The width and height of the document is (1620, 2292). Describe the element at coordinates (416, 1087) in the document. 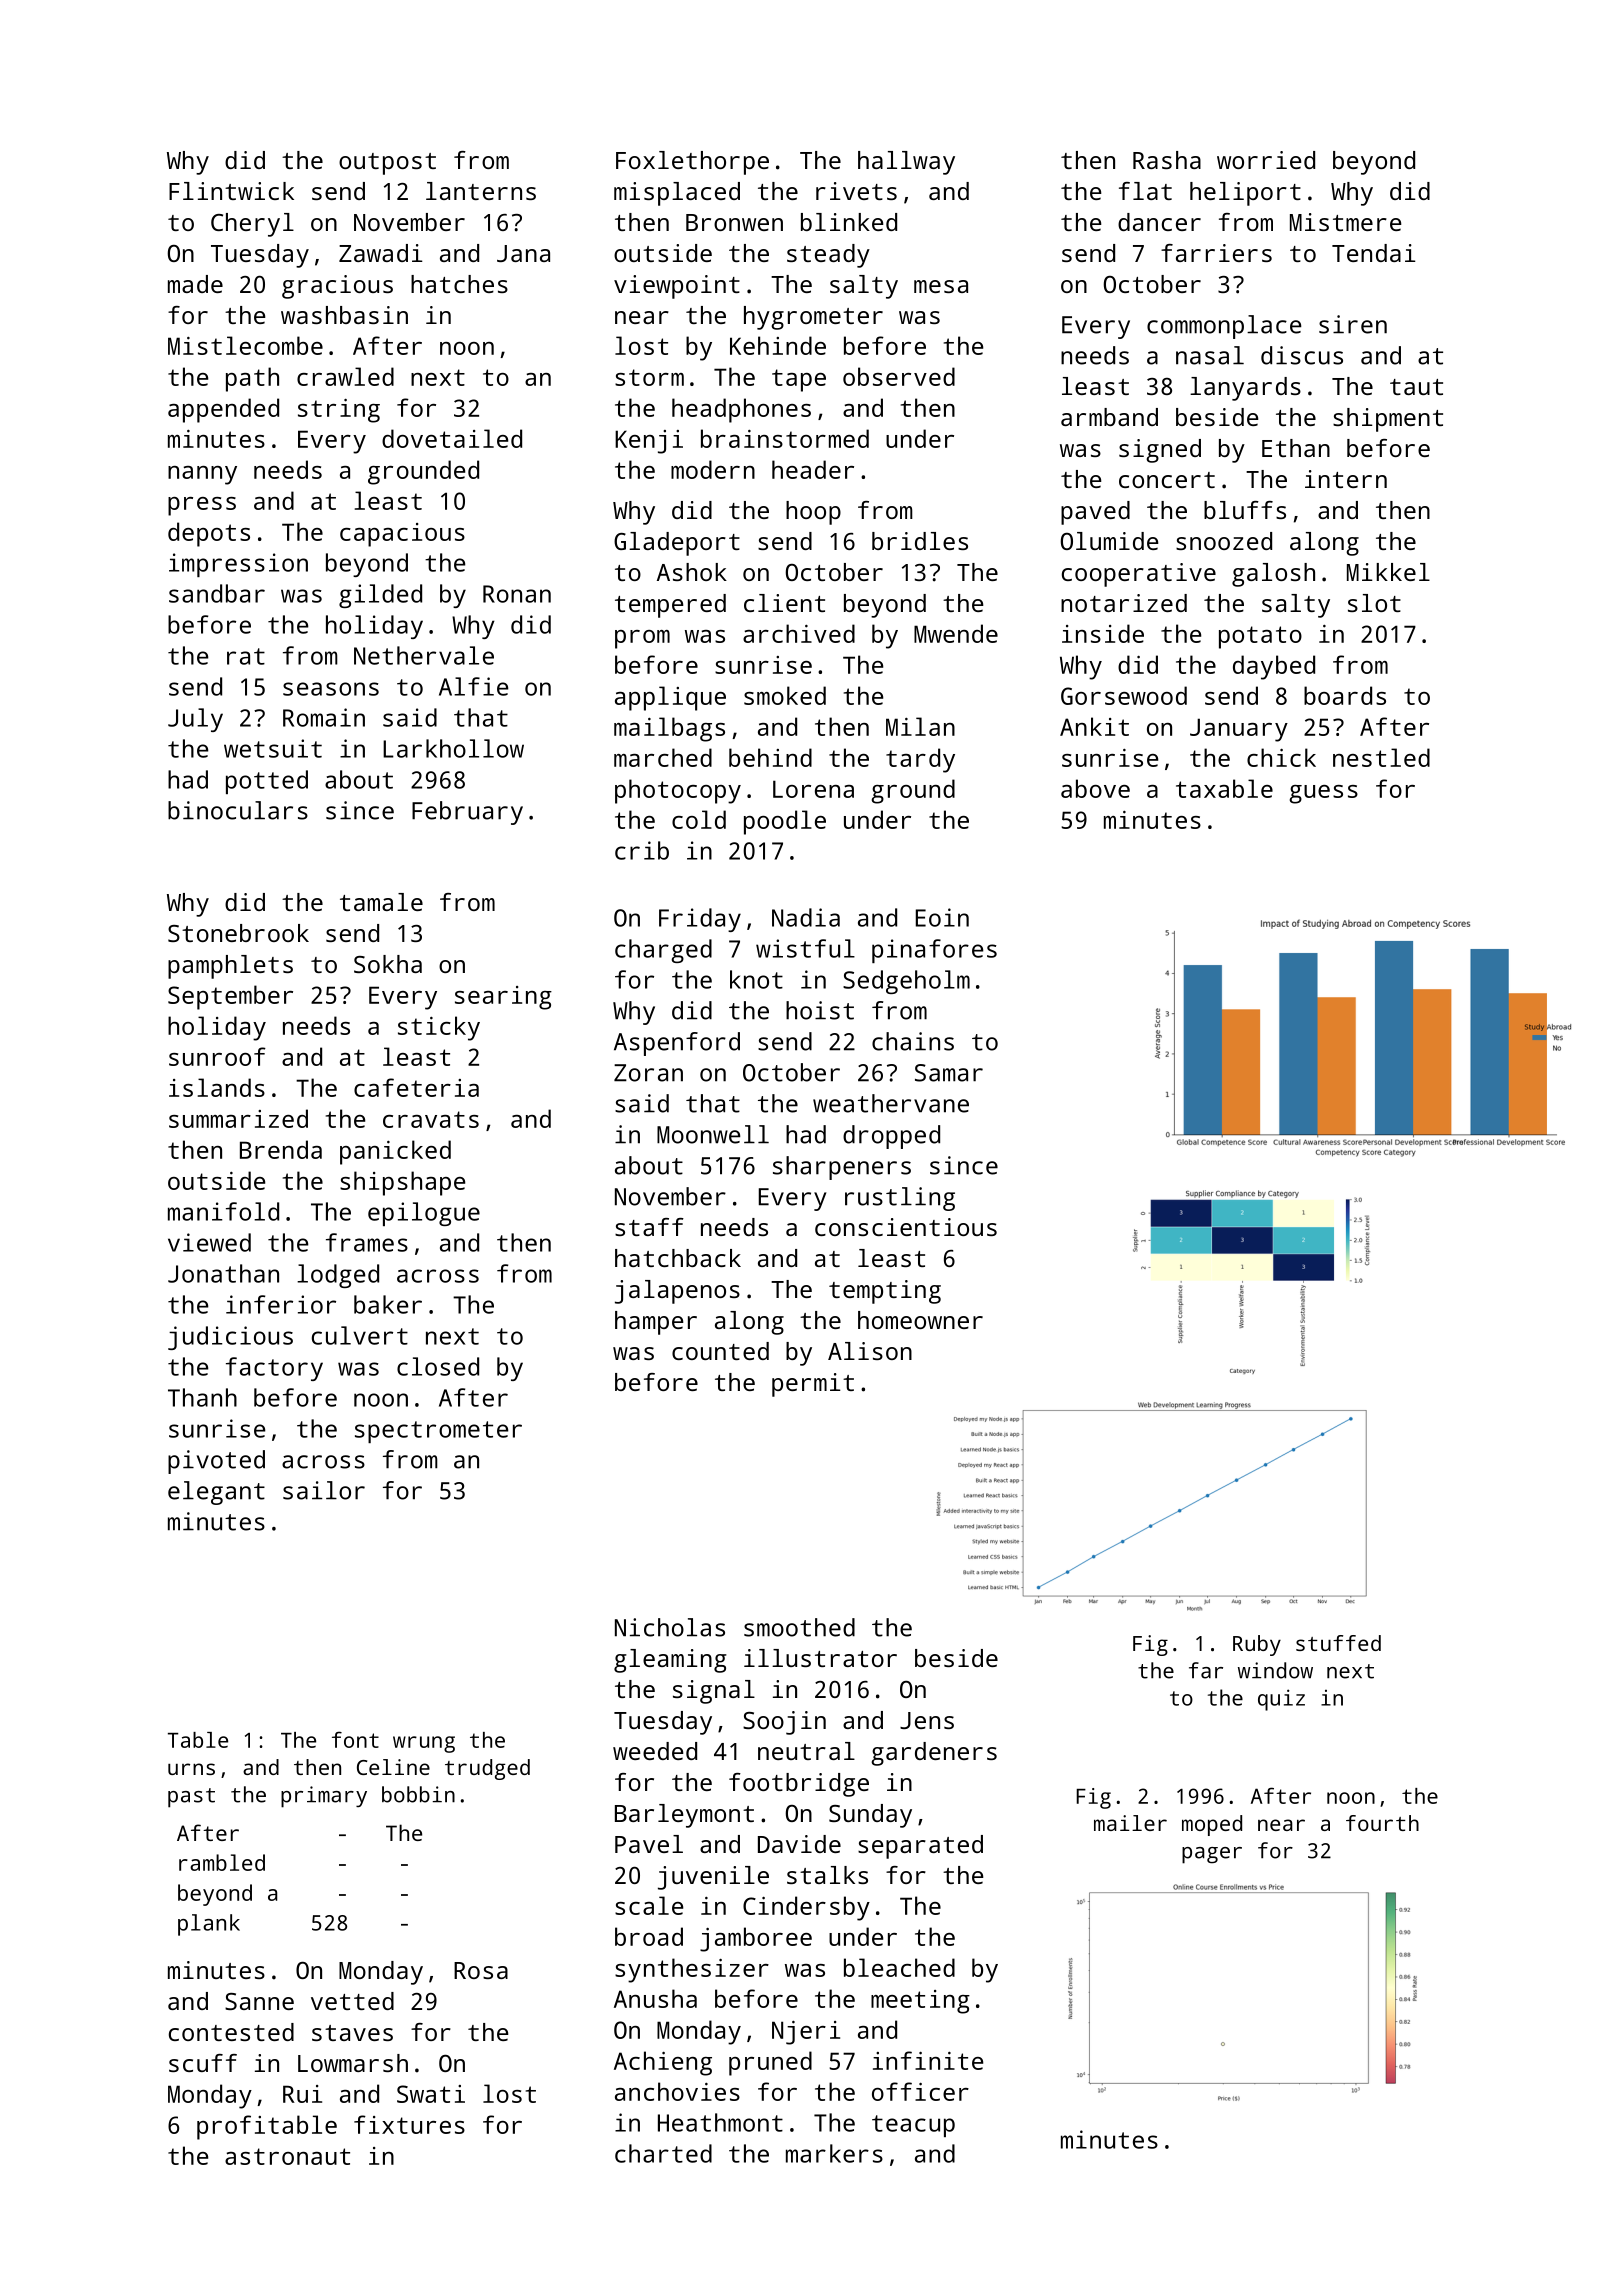

I see `cafeteria` at that location.
